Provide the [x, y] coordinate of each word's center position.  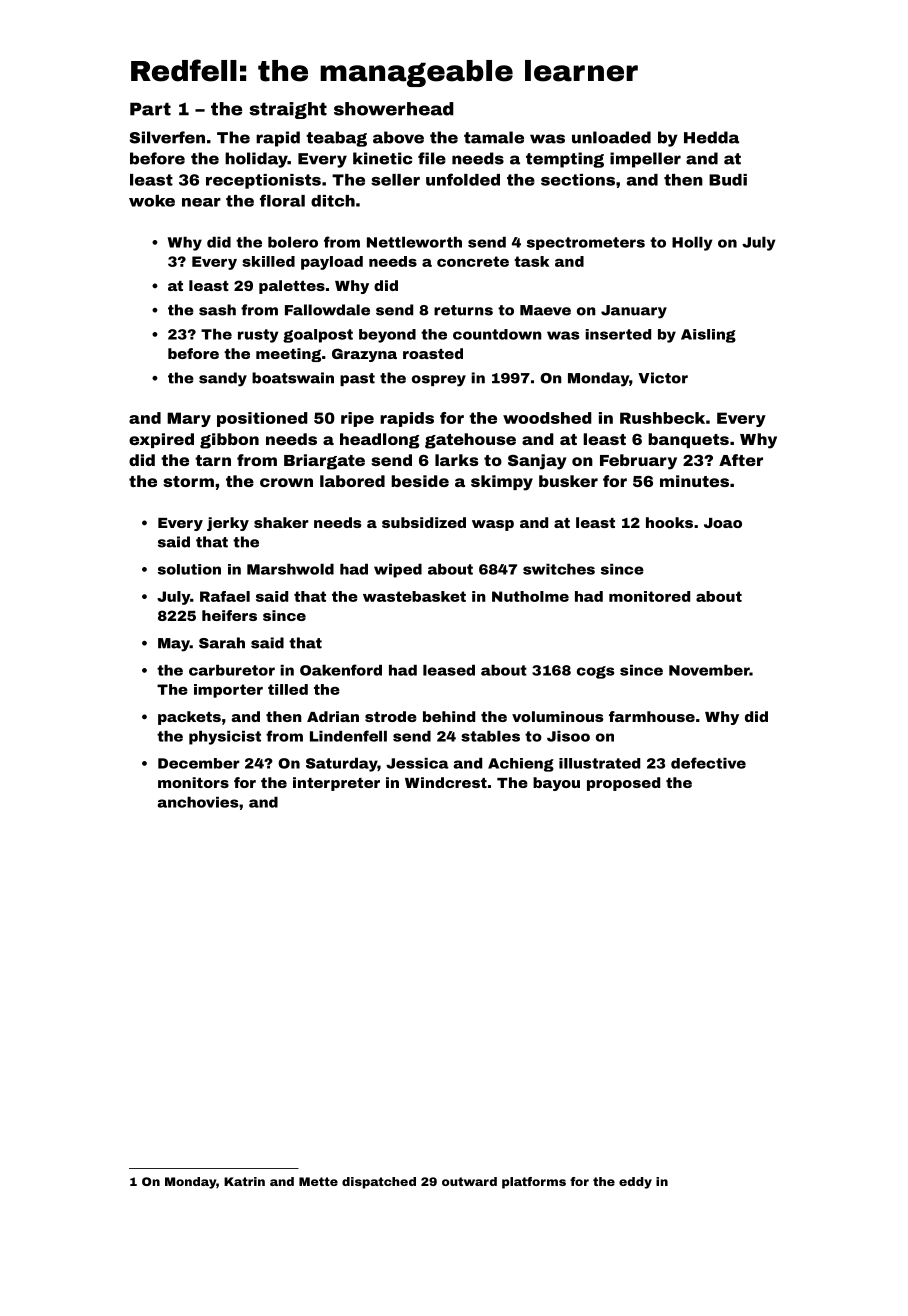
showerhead [394, 109]
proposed [623, 784]
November [709, 670]
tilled [288, 689]
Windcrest [446, 782]
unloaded [611, 137]
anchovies [197, 802]
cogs [595, 672]
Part [150, 109]
